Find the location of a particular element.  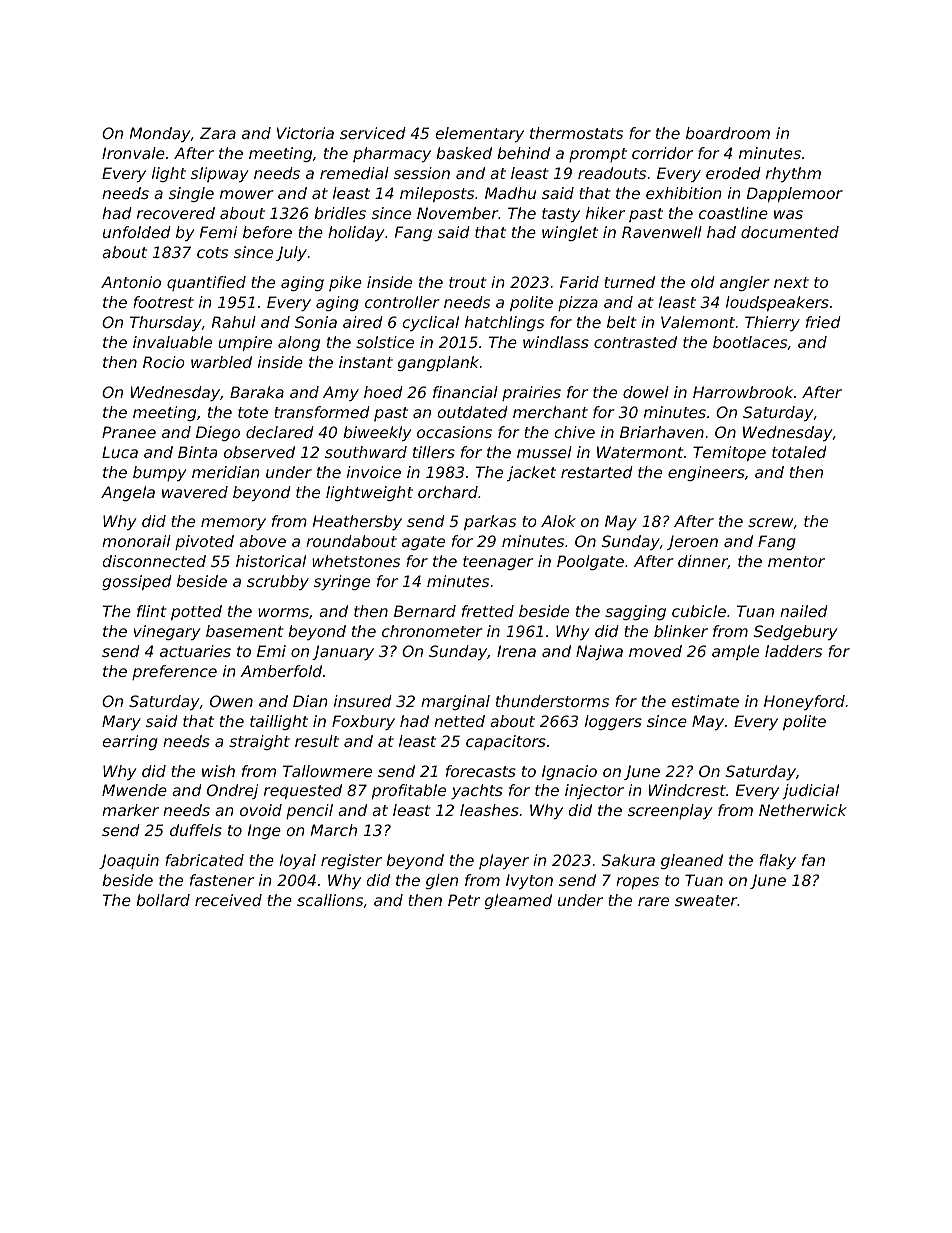

monorail is located at coordinates (136, 541).
